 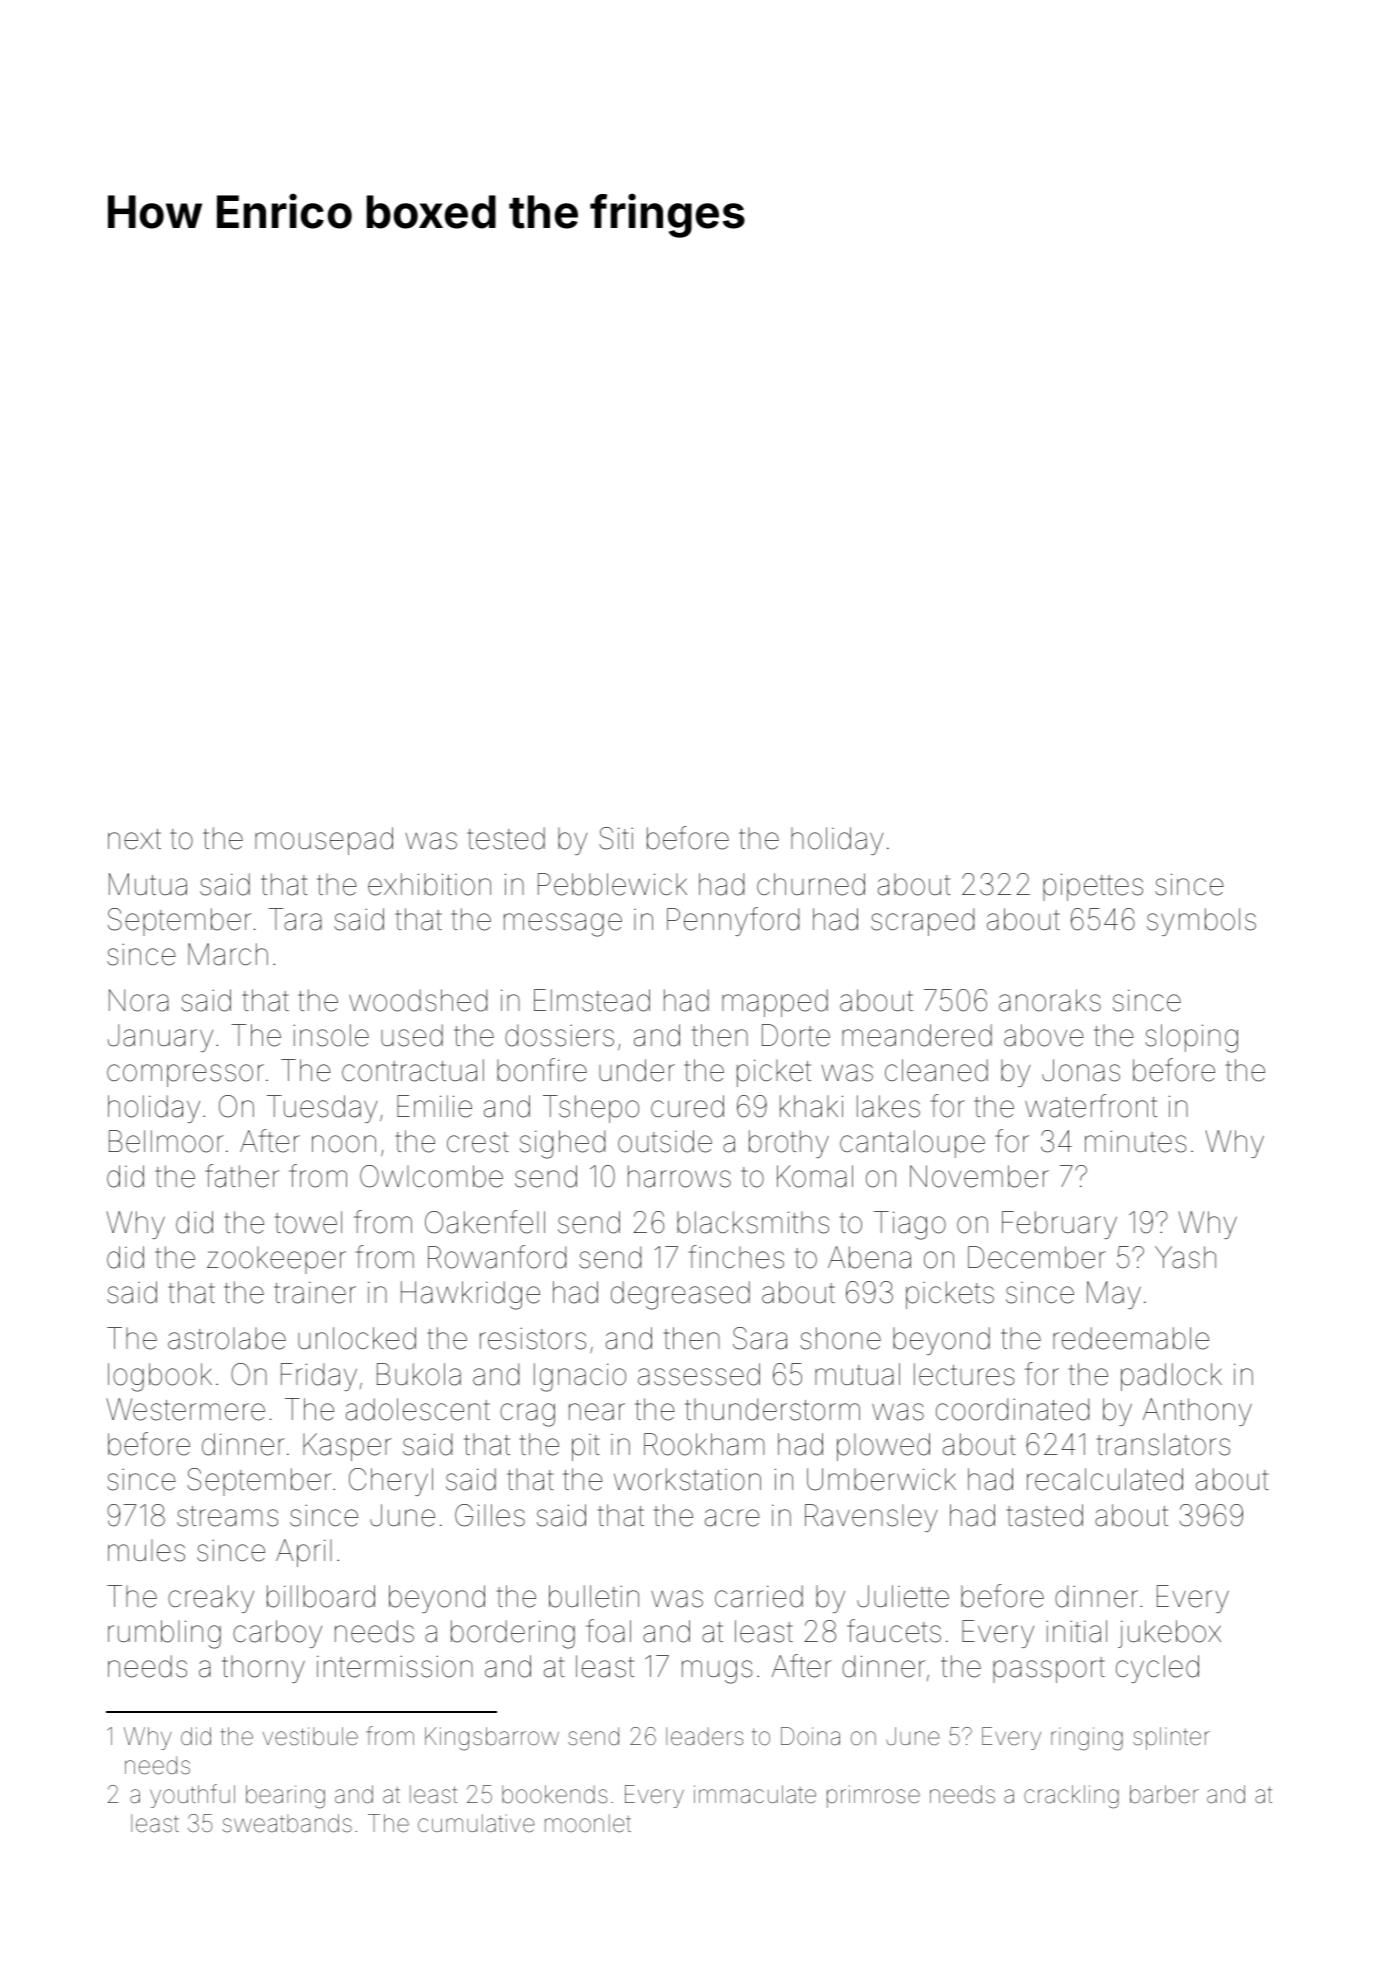 I want to click on workstation, so click(x=687, y=1479).
